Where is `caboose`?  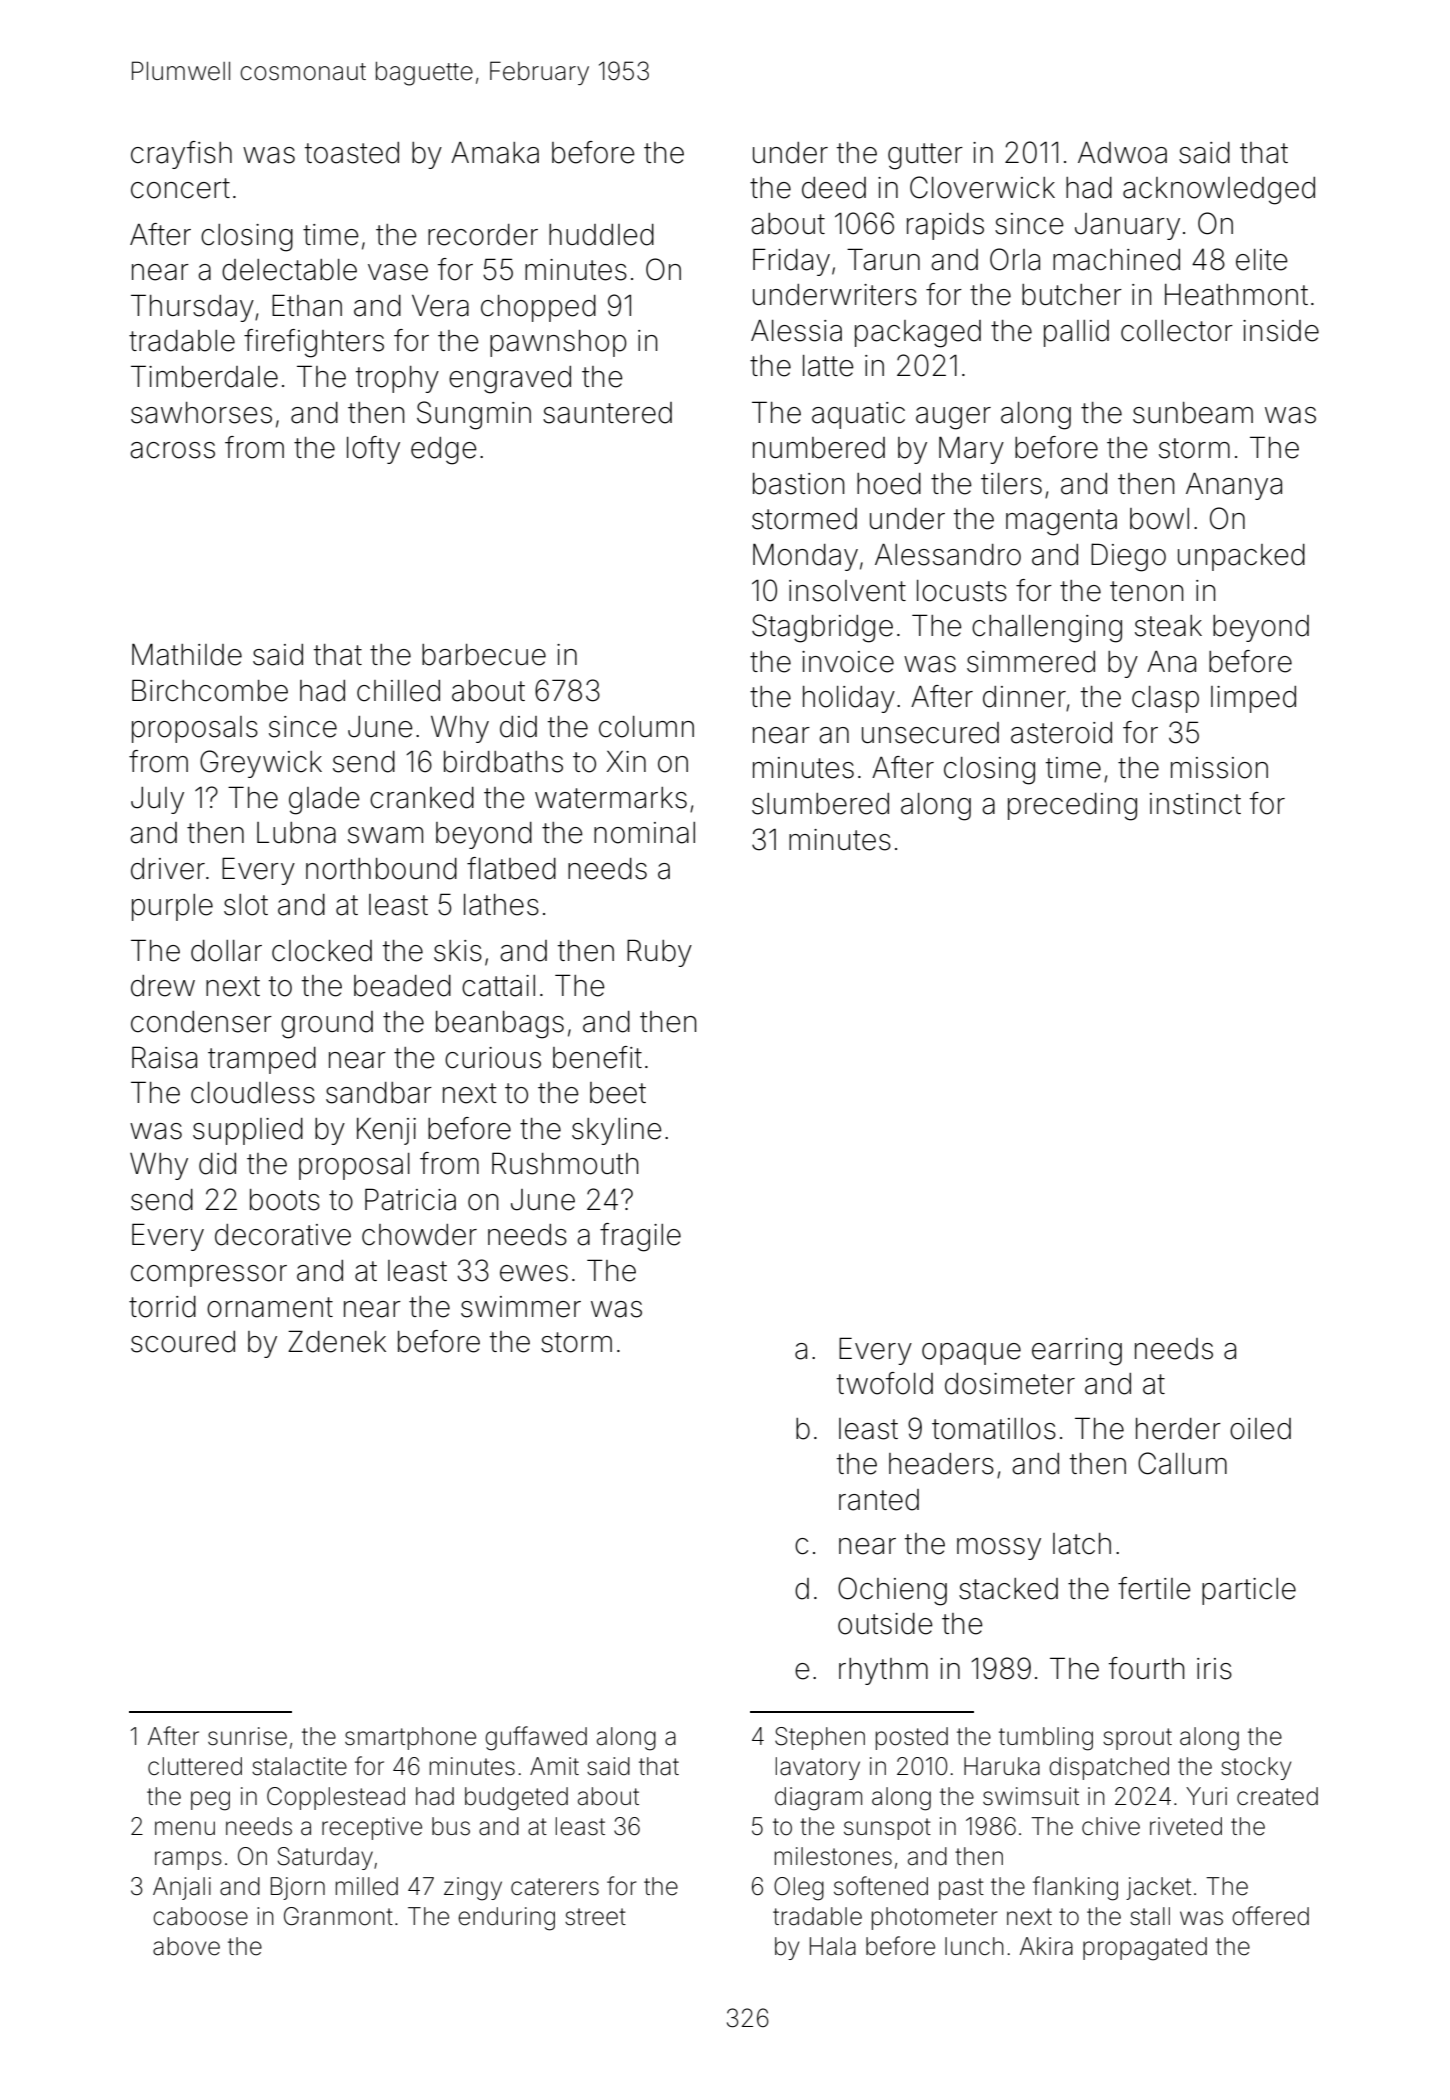
caboose is located at coordinates (200, 1916).
